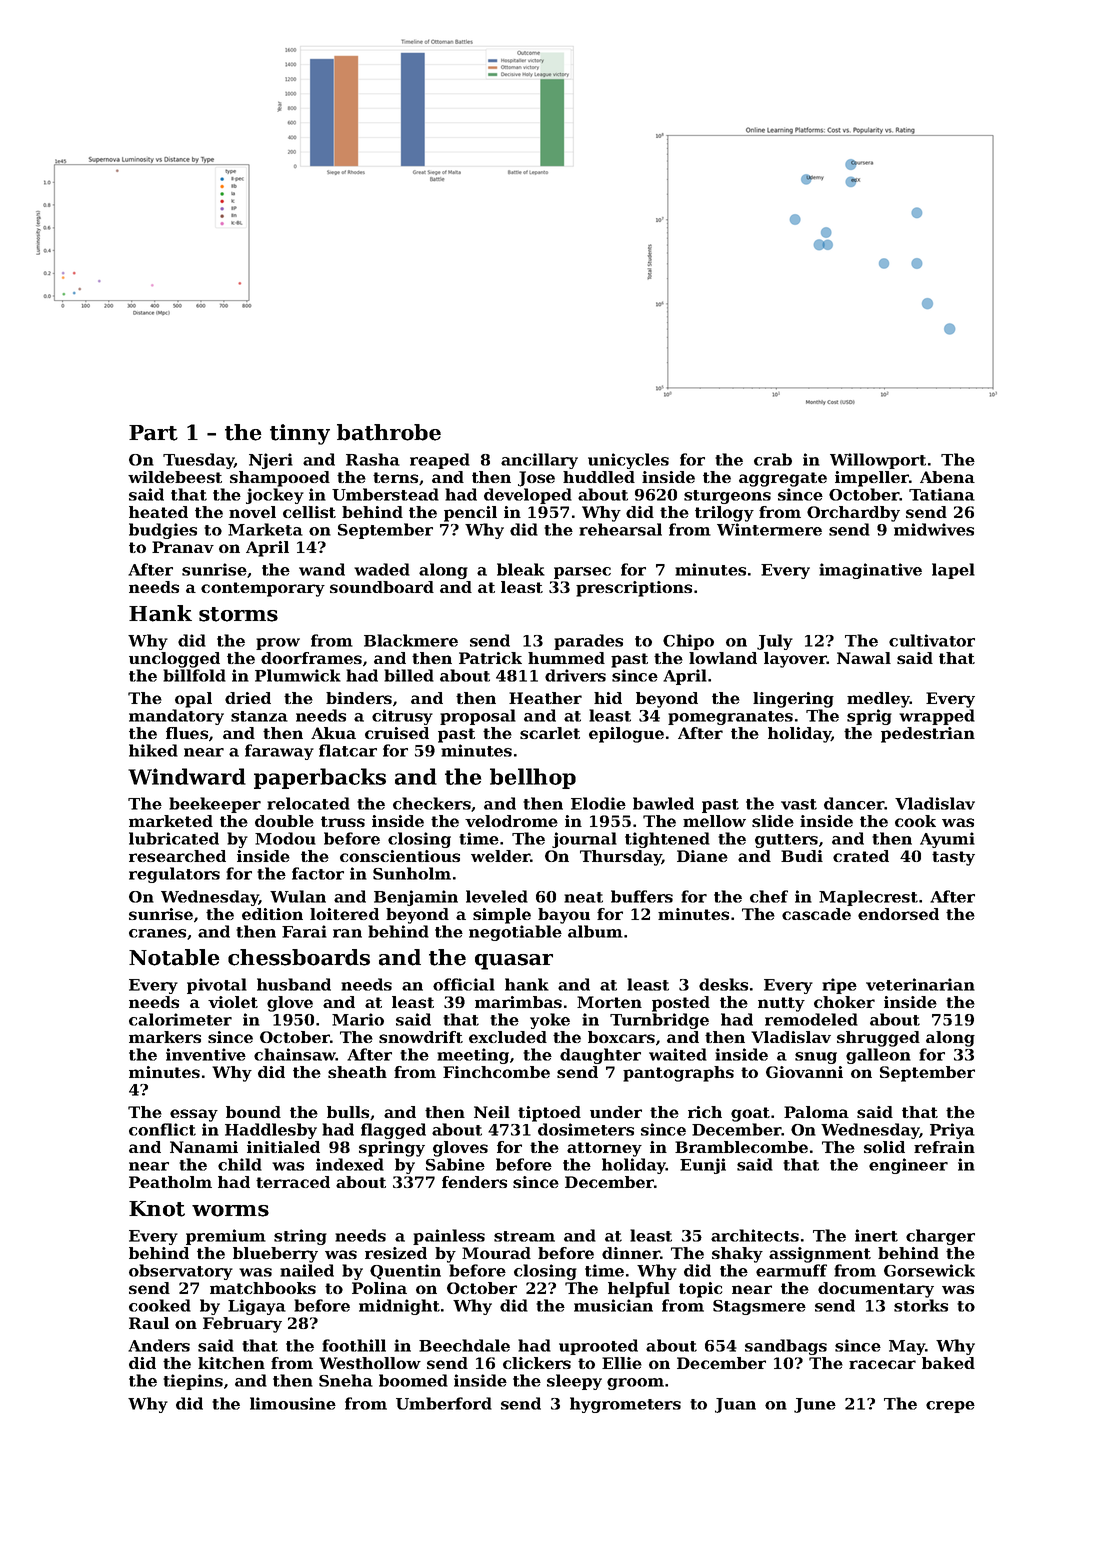  I want to click on wildebeest, so click(175, 477).
